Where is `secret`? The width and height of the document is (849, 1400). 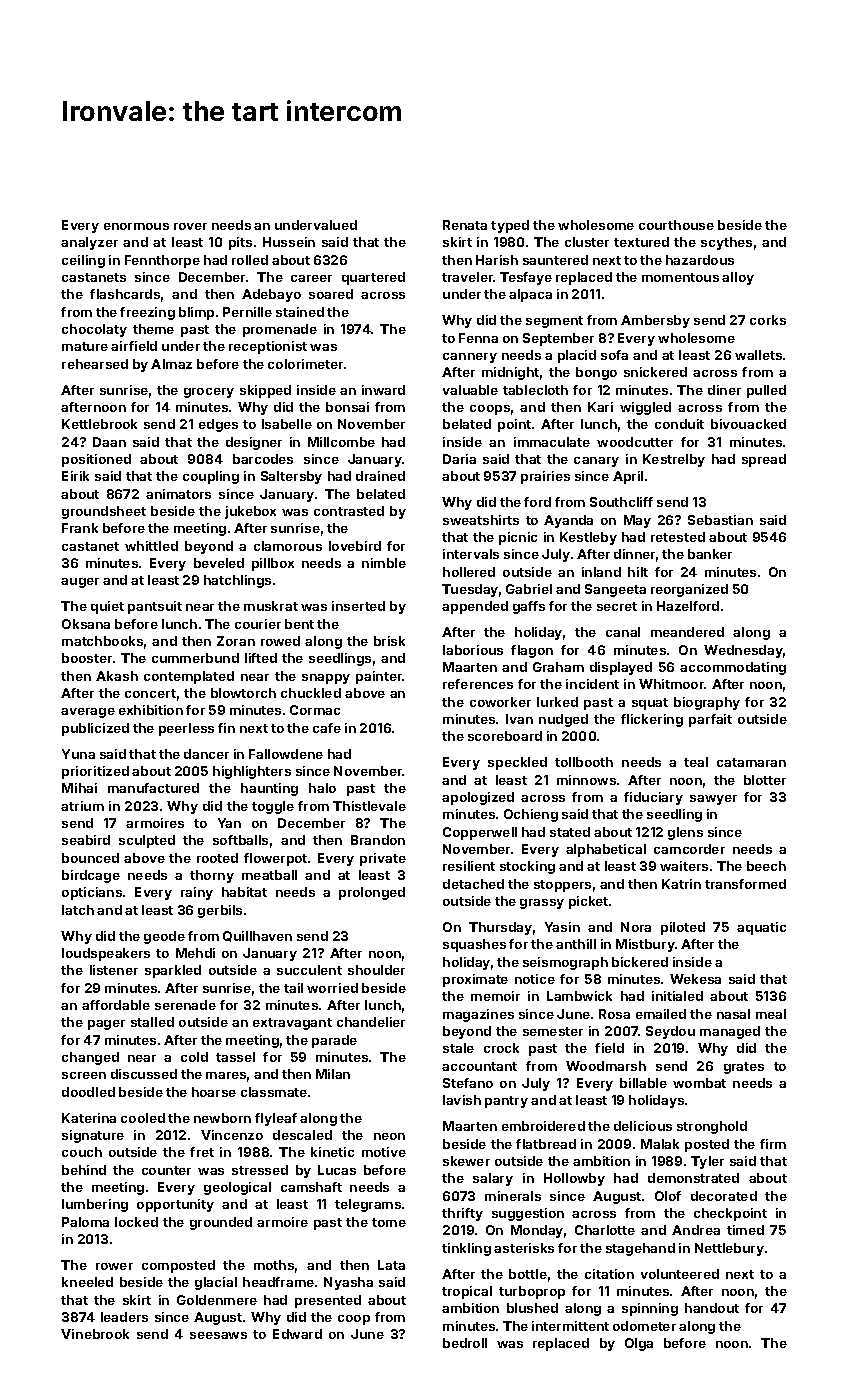
secret is located at coordinates (617, 606).
